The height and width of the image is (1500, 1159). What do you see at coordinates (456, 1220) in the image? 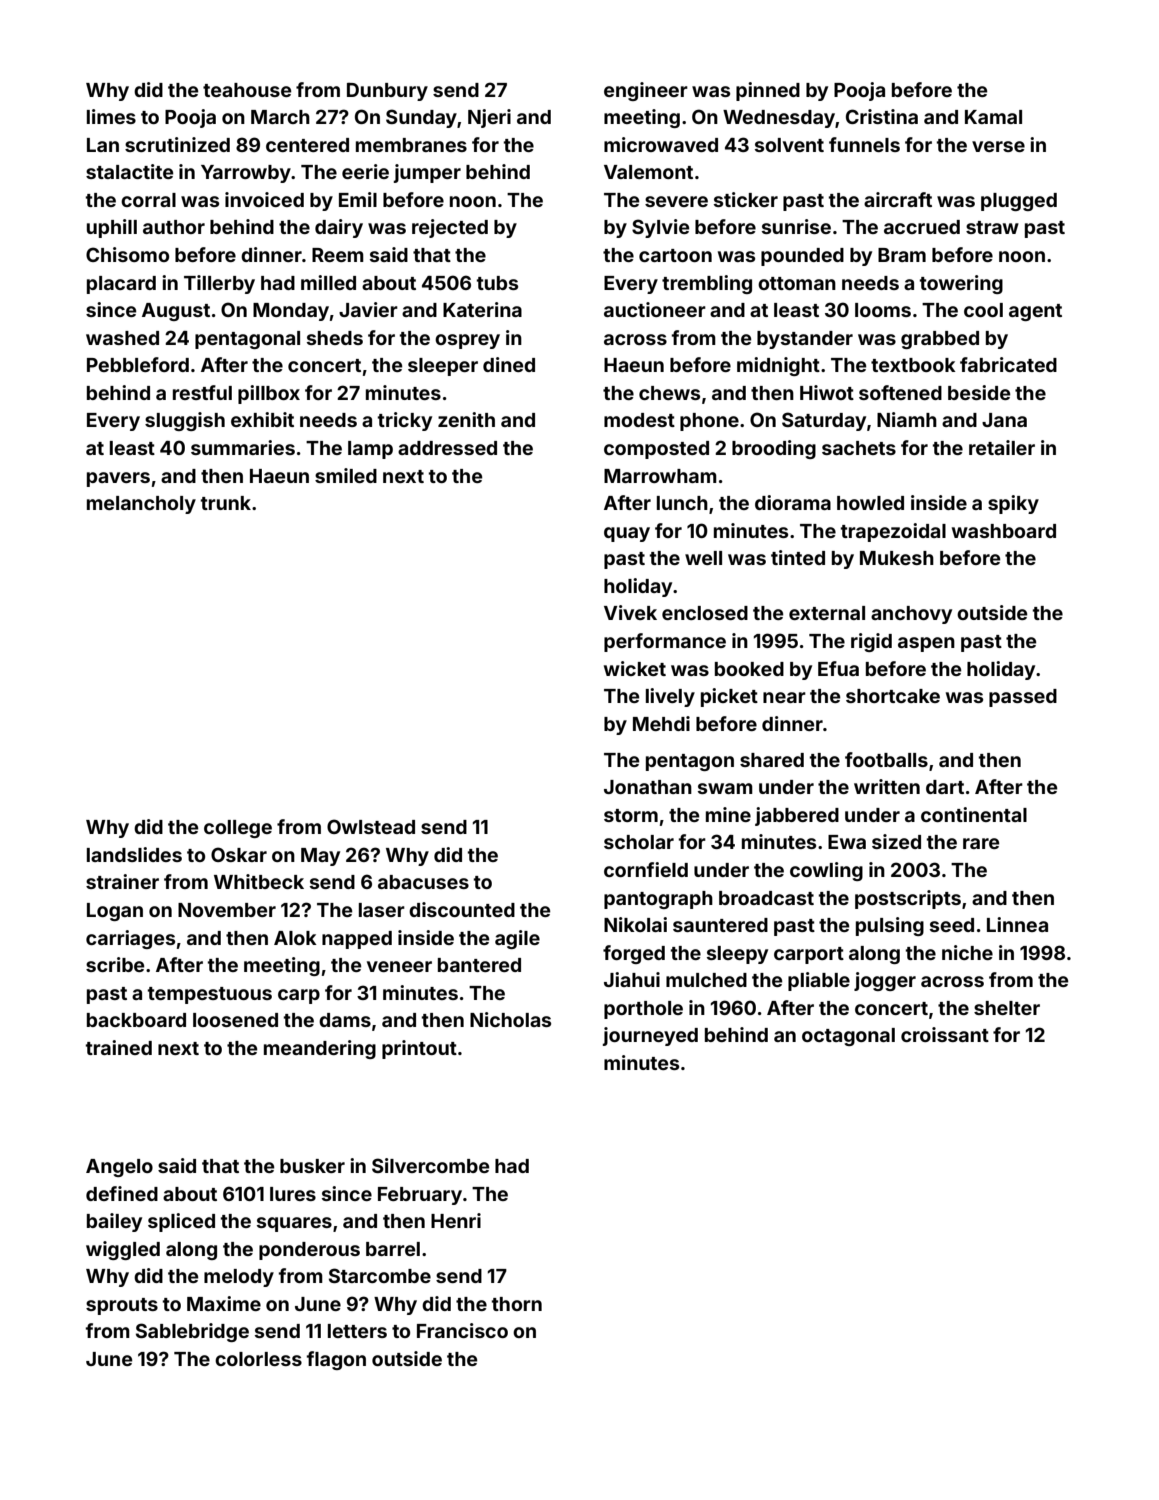
I see `Henri` at bounding box center [456, 1220].
